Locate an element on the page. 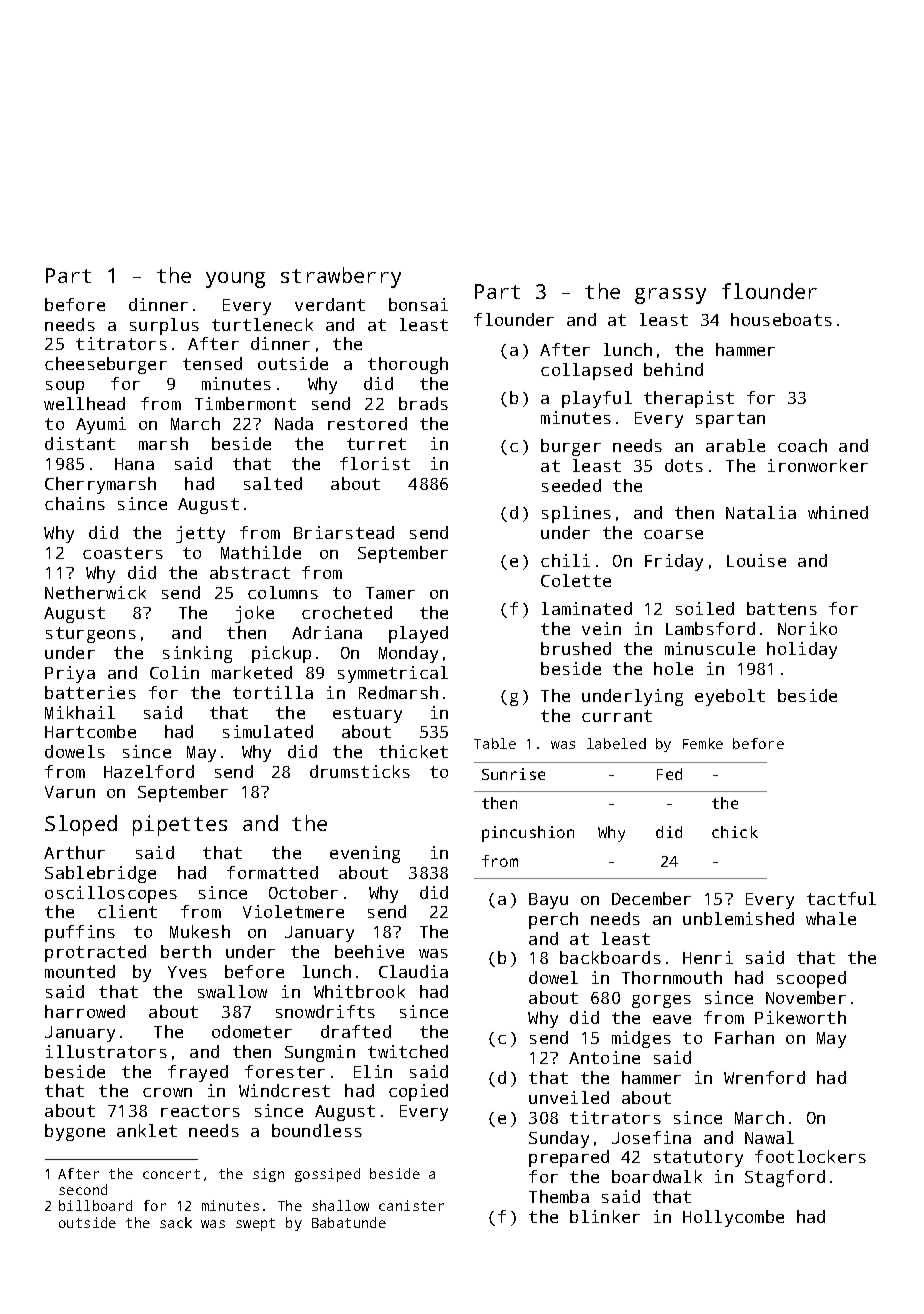 The width and height of the document is (924, 1314). young is located at coordinates (235, 280).
